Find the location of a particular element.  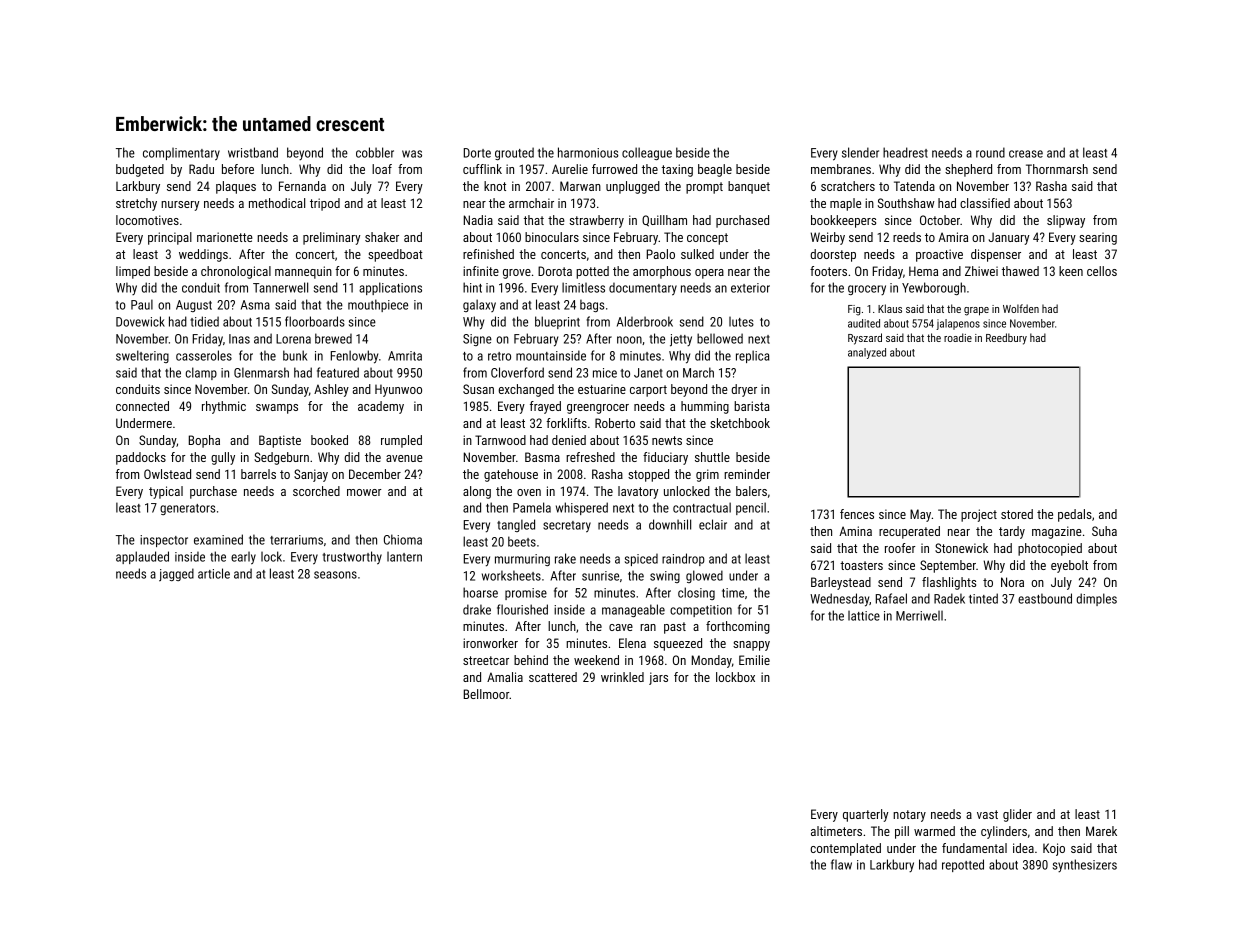

booked is located at coordinates (329, 440).
